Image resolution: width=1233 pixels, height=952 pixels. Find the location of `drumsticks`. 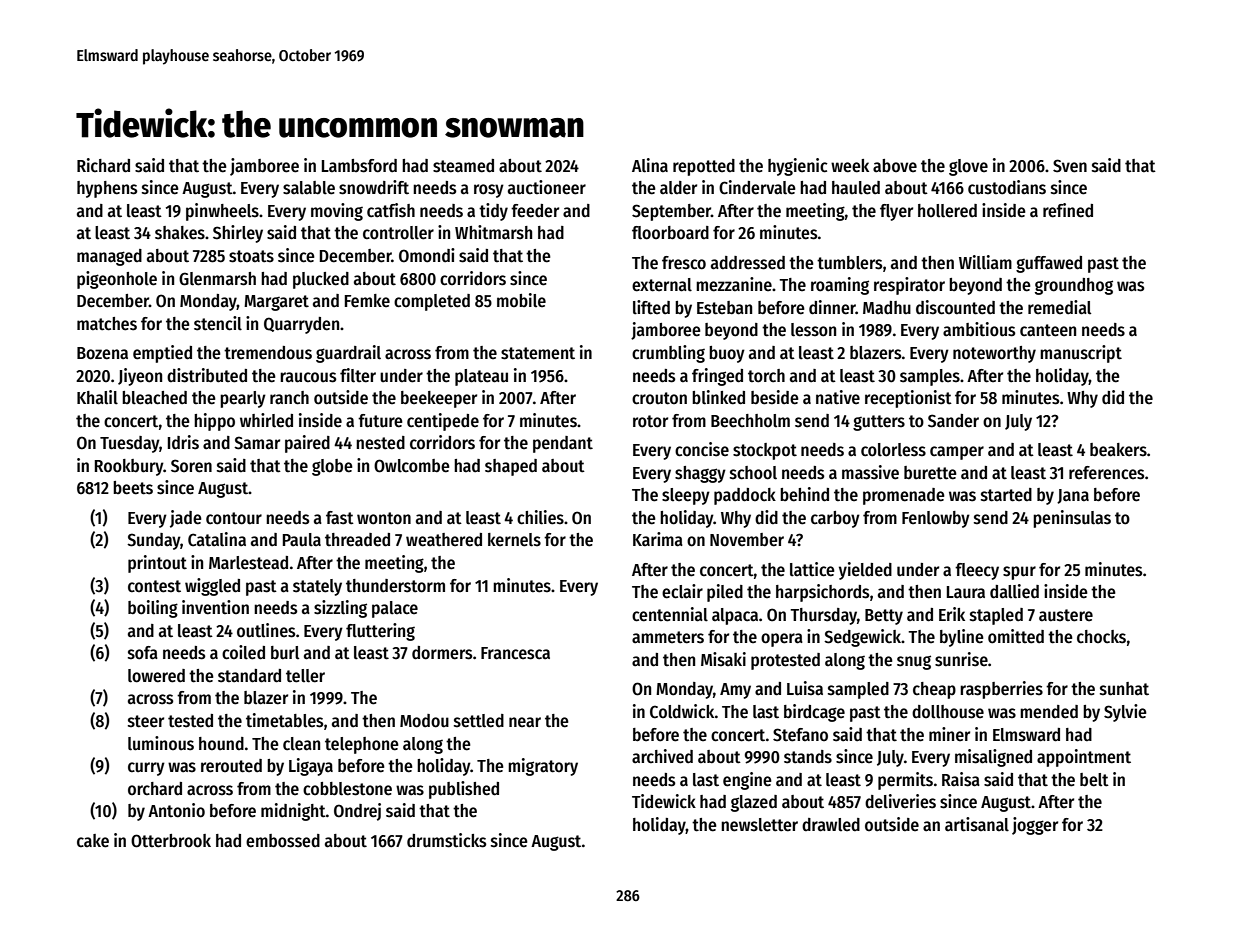

drumsticks is located at coordinates (446, 840).
